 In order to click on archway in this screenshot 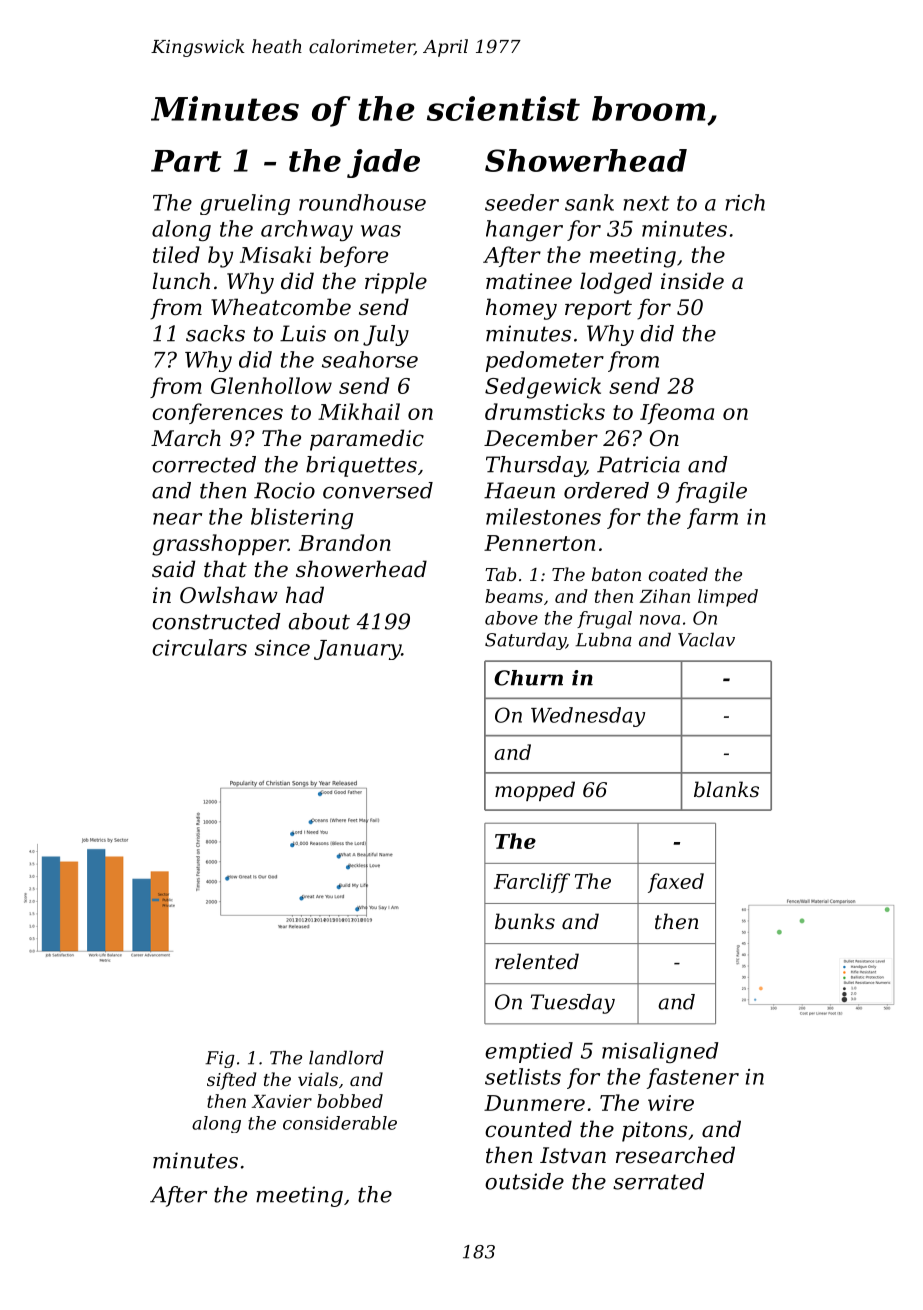, I will do `click(307, 230)`.
